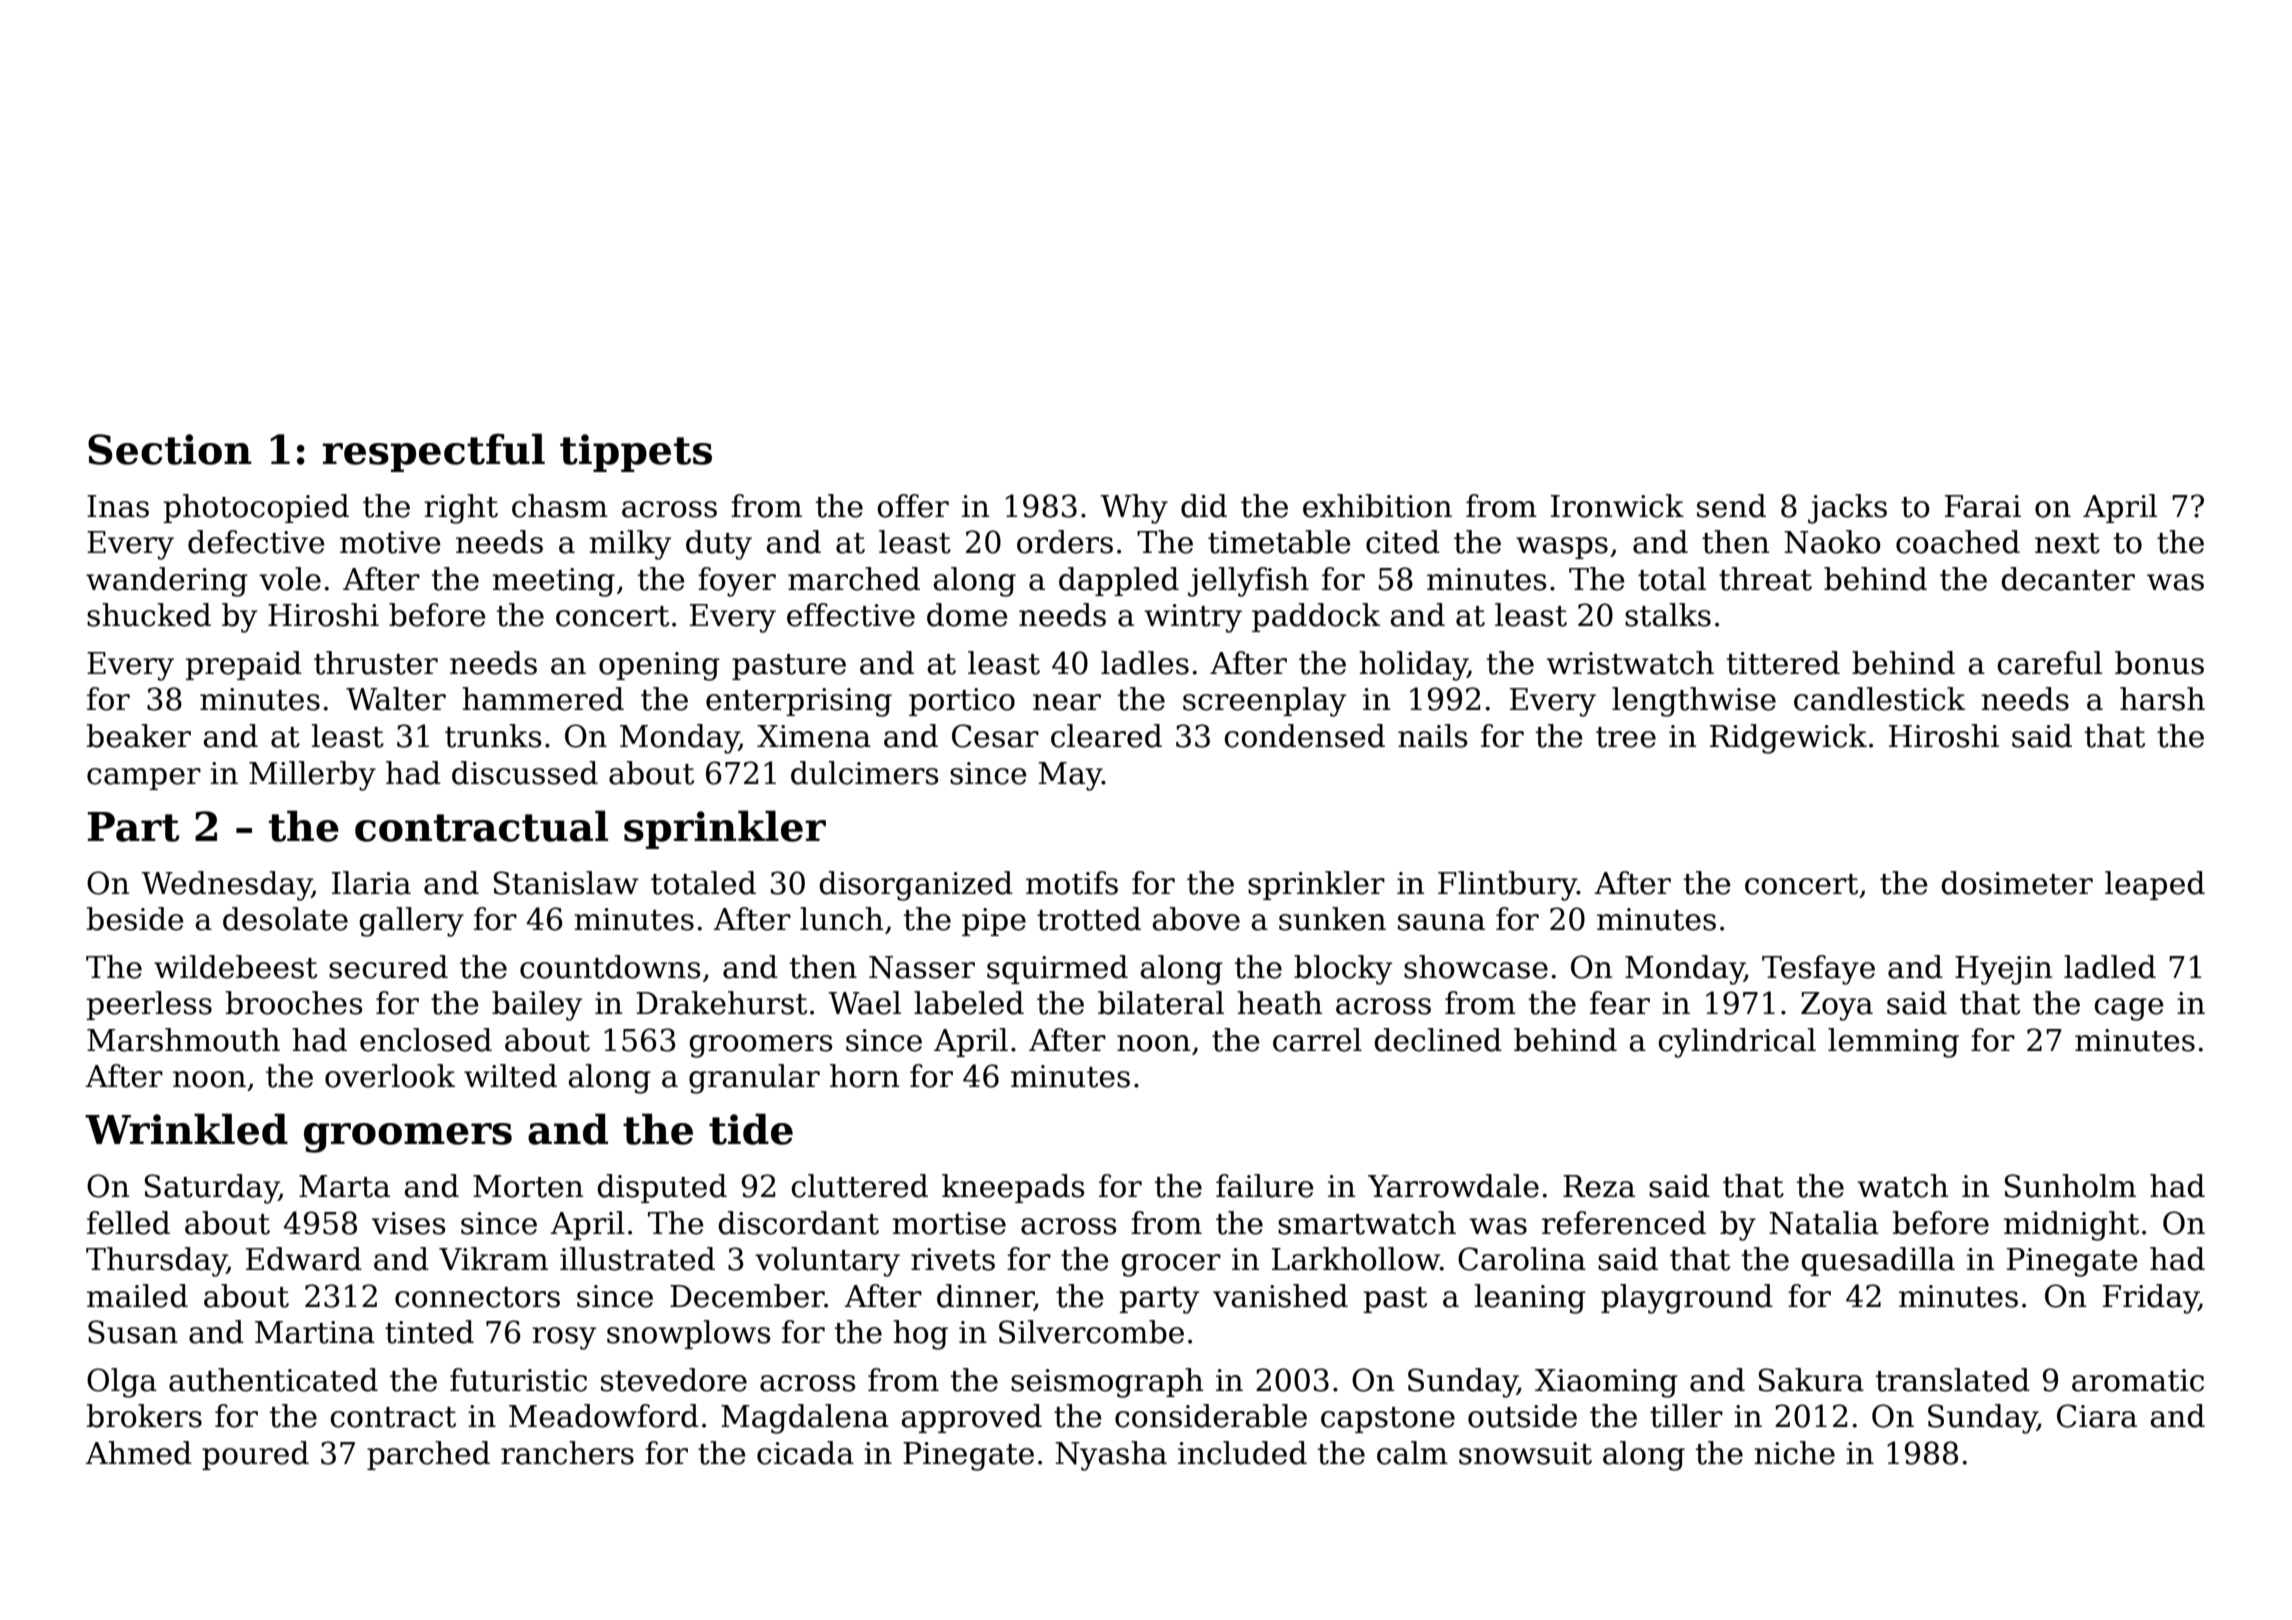  Describe the element at coordinates (1794, 1453) in the page. I see `niche` at that location.
